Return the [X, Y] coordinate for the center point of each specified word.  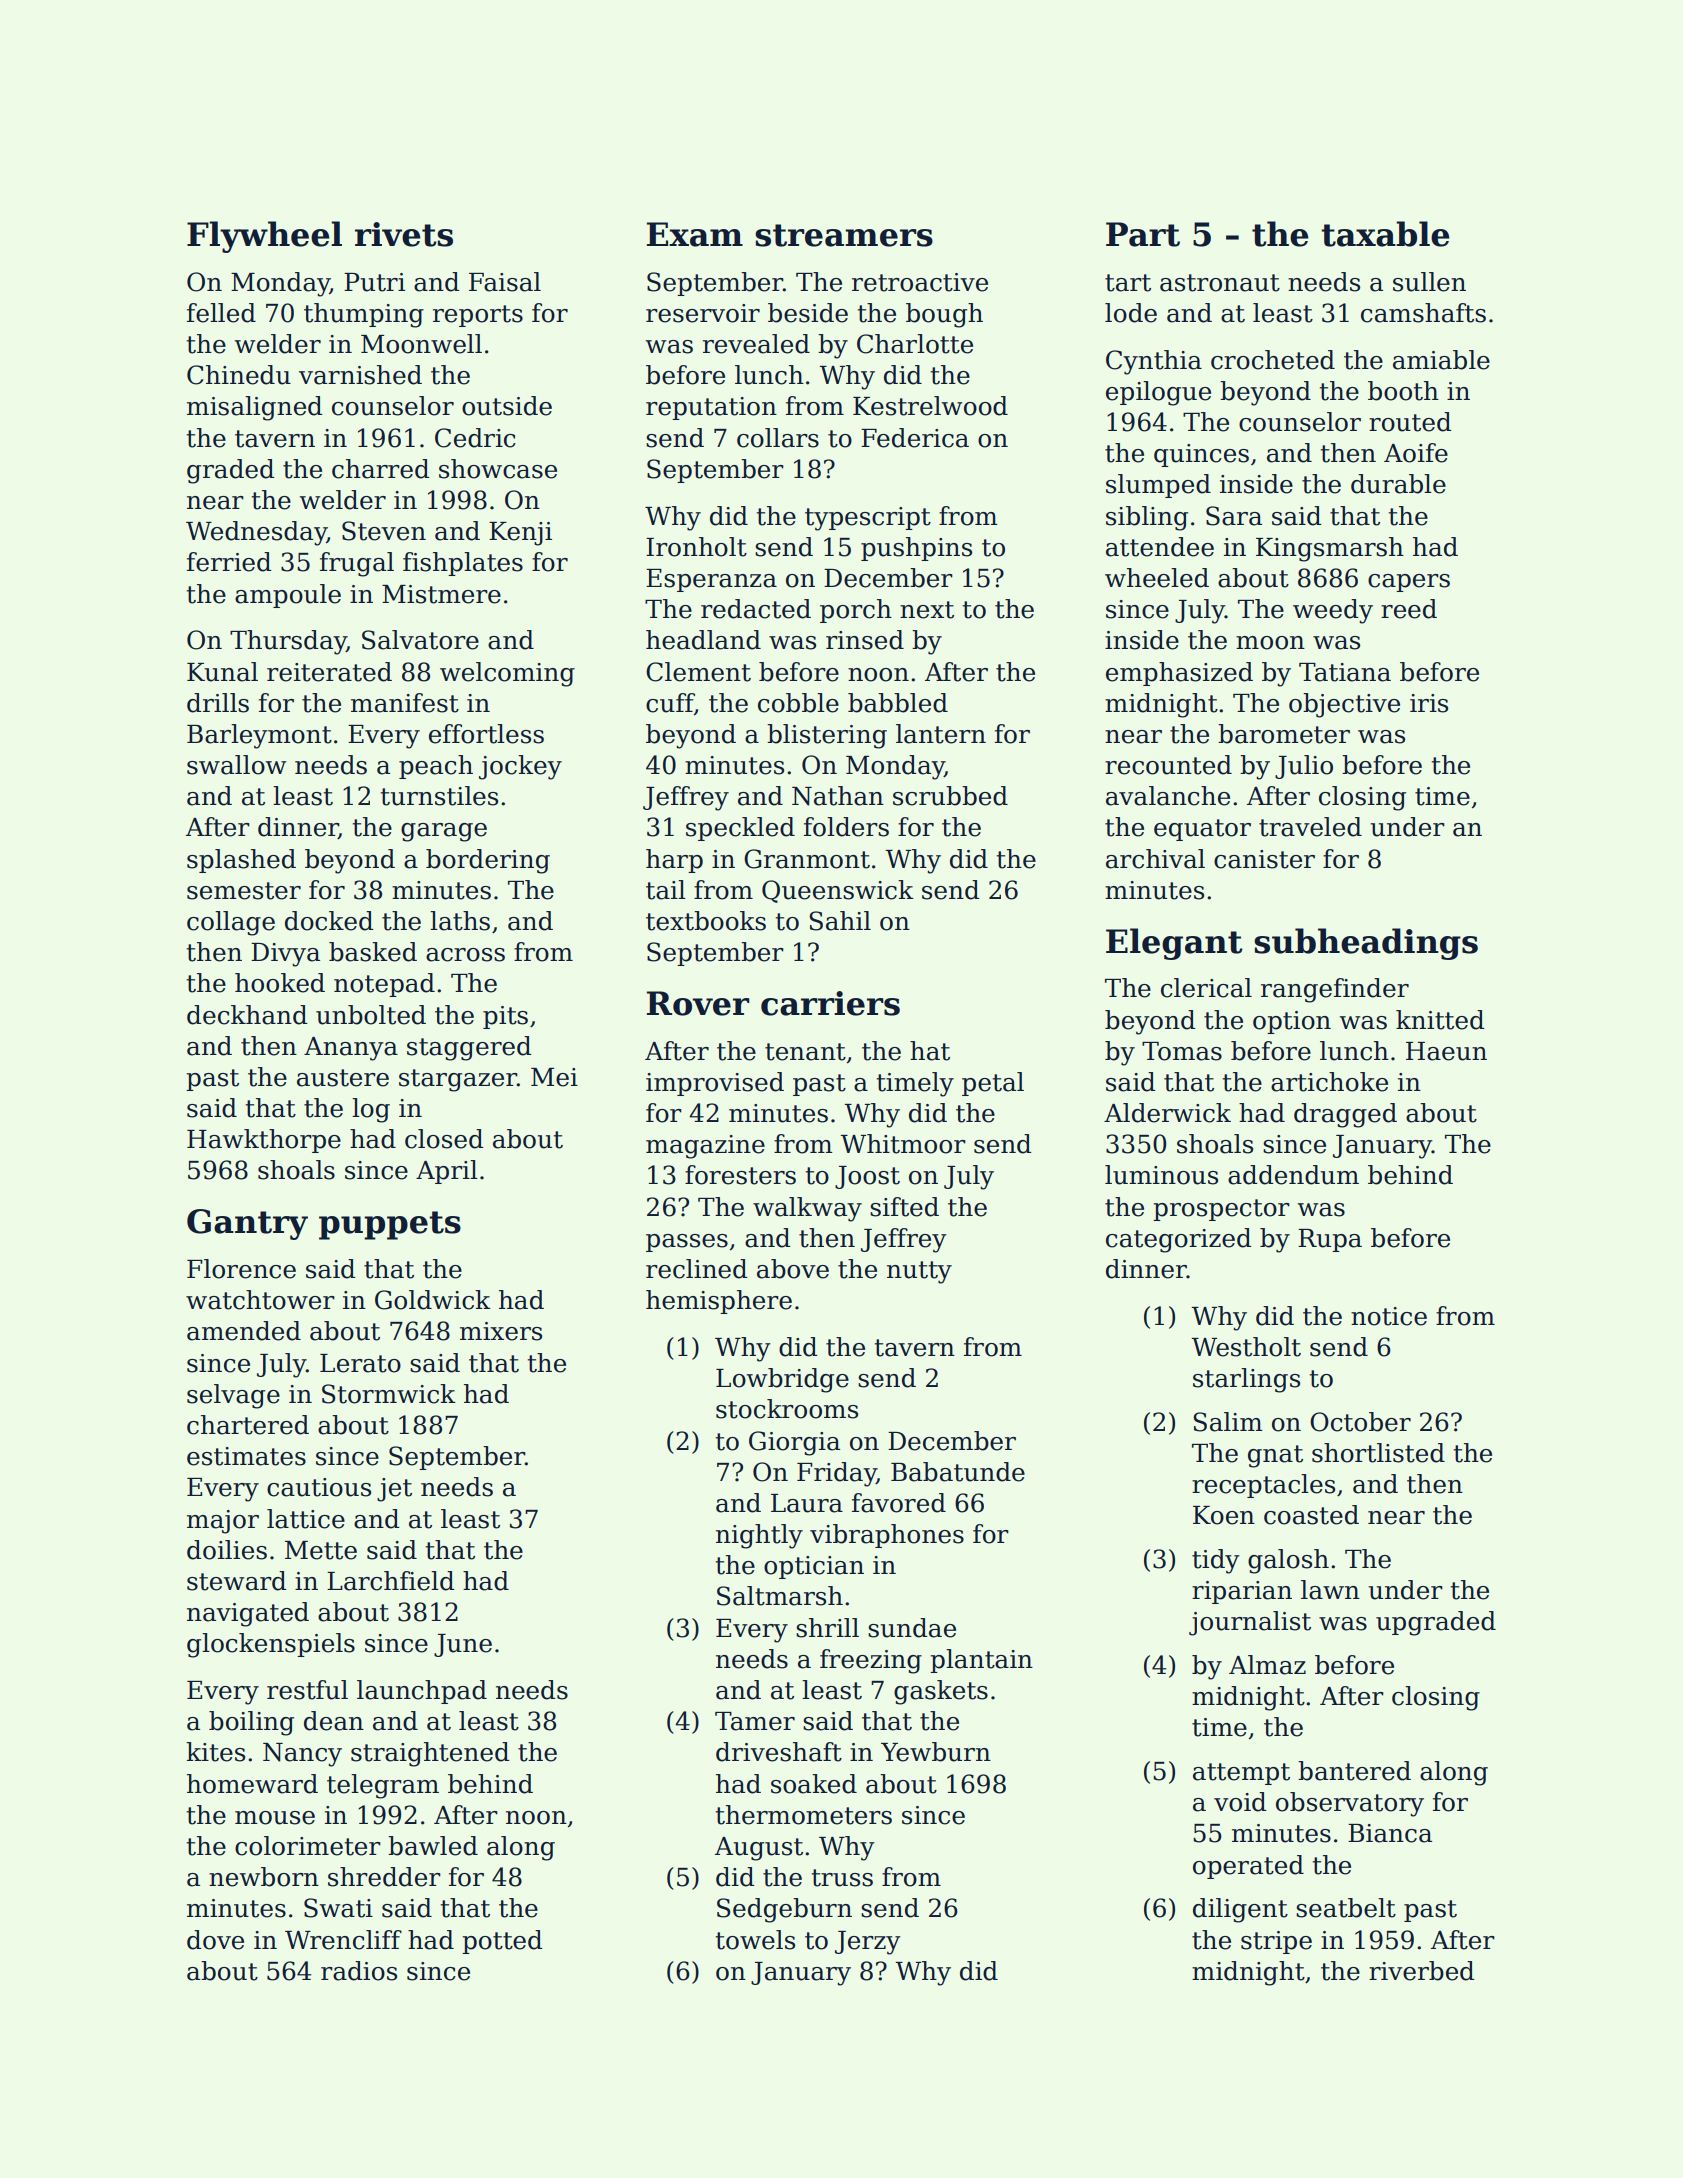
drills [218, 703]
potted [502, 1942]
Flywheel [264, 237]
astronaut [1220, 283]
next [927, 610]
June [463, 1645]
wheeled [1157, 578]
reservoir [703, 313]
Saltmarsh [780, 1596]
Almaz [1267, 1665]
